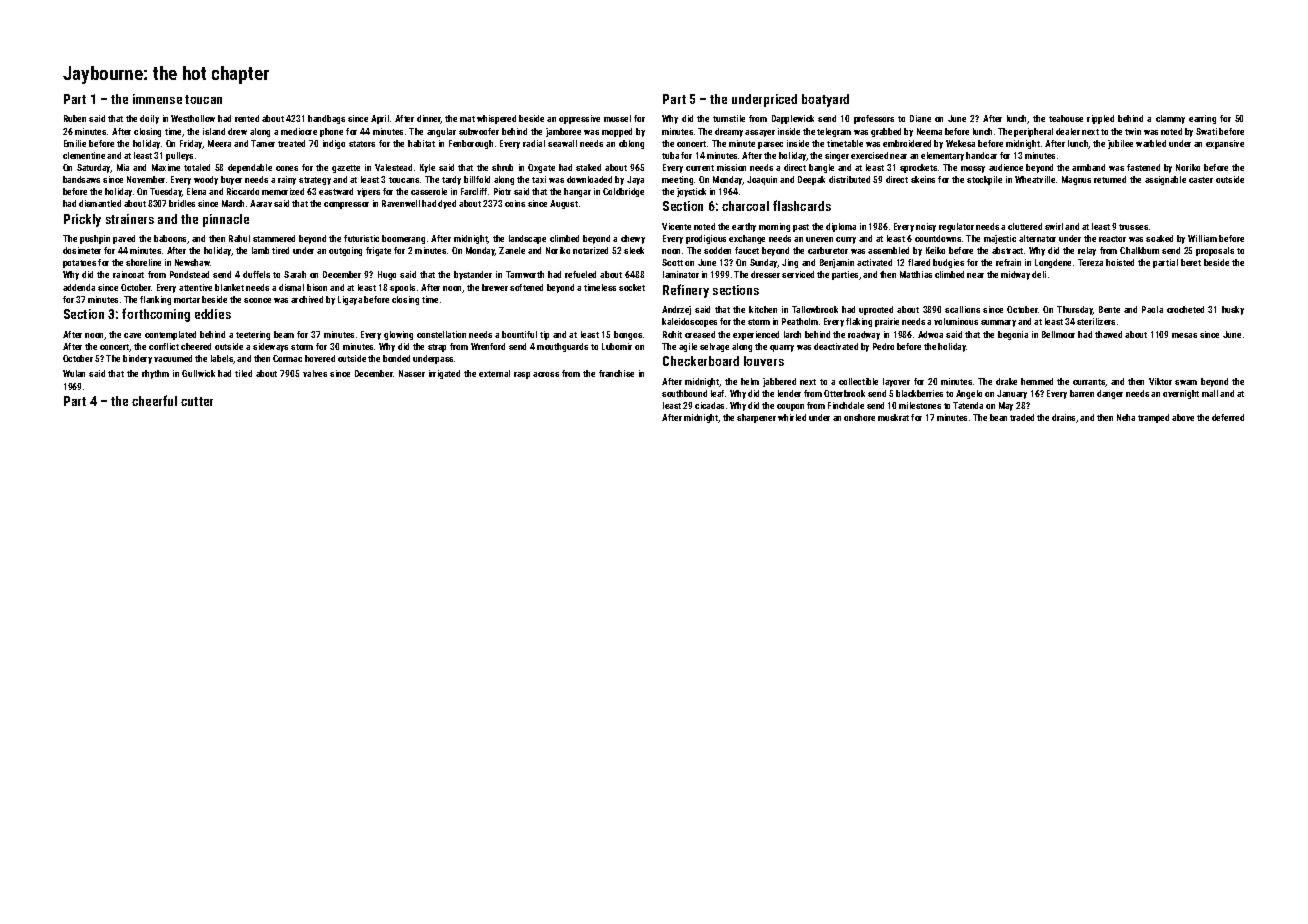  I want to click on sharpener, so click(756, 418).
